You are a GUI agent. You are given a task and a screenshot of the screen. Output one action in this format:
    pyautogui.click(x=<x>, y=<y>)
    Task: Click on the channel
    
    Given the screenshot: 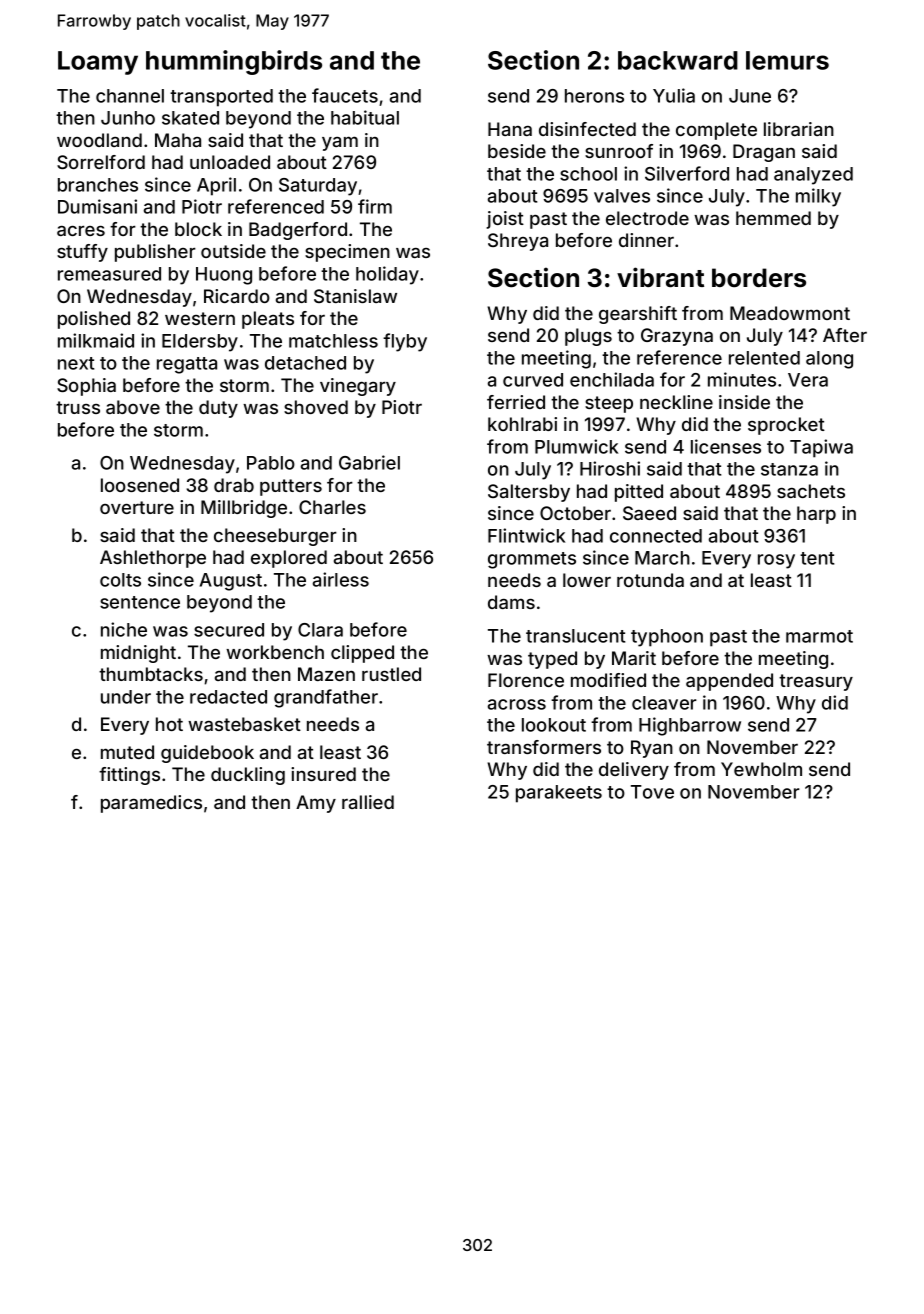 What is the action you would take?
    pyautogui.click(x=130, y=96)
